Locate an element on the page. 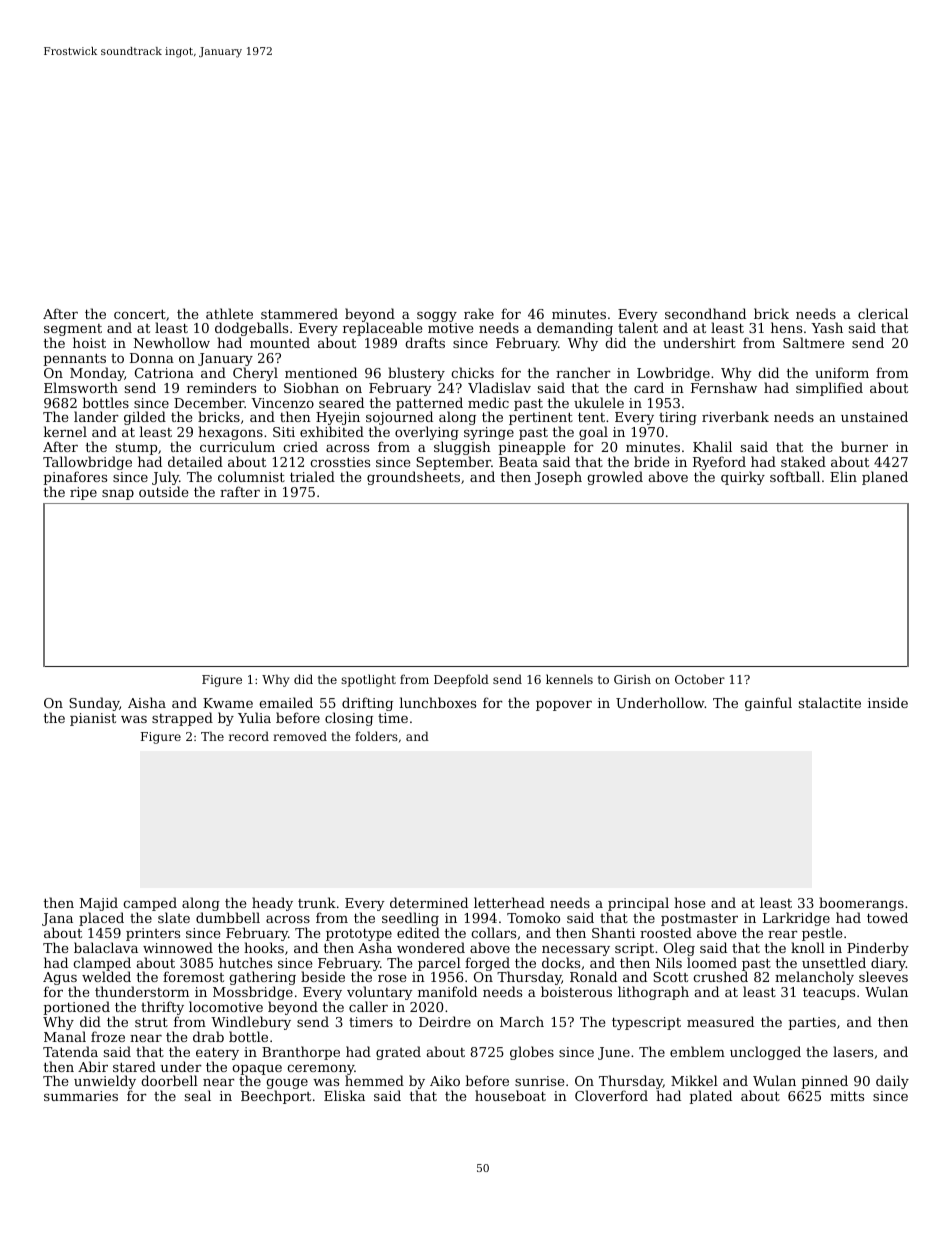  Elin is located at coordinates (843, 476).
